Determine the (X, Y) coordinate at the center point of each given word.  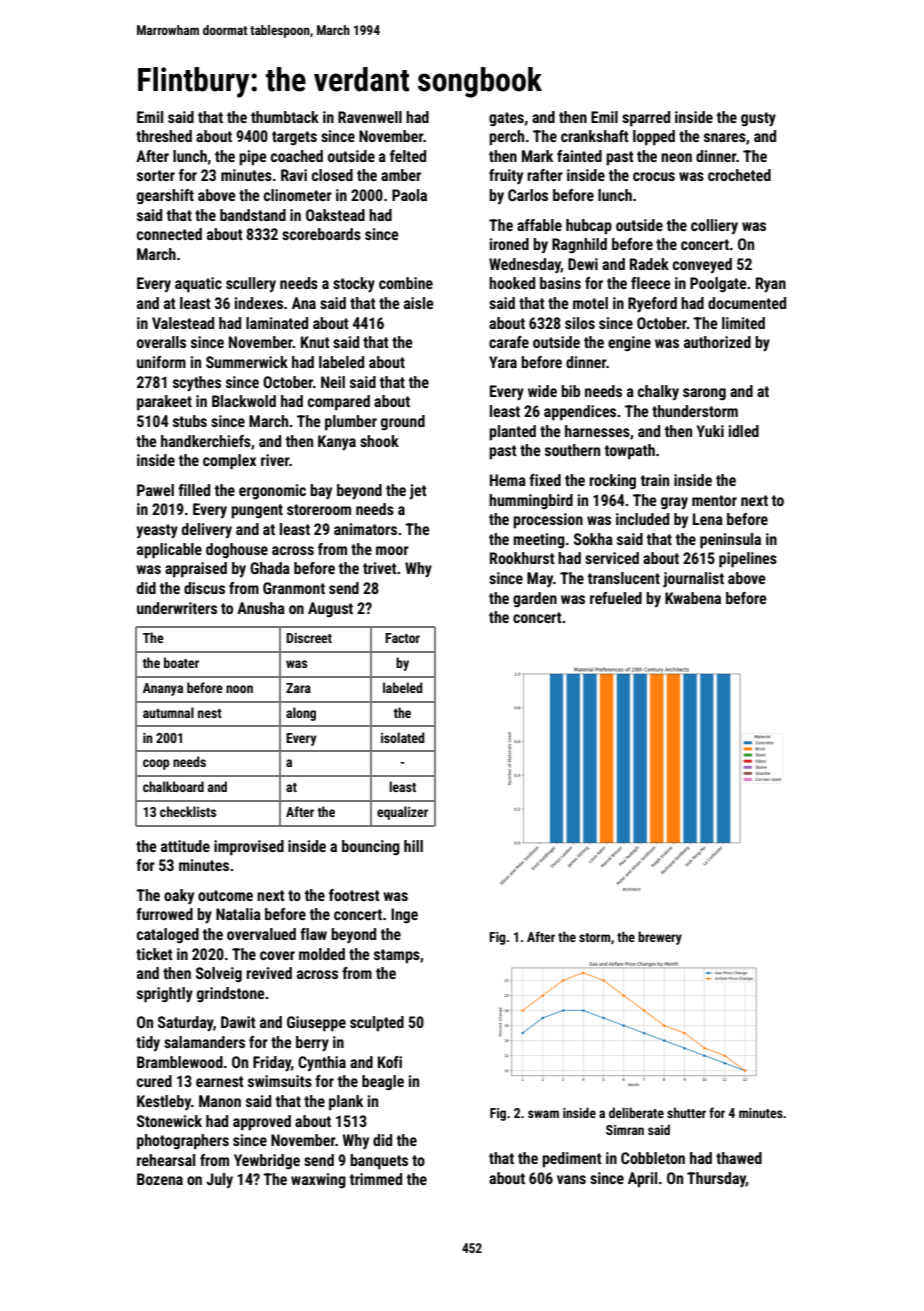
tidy (148, 1043)
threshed (164, 136)
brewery (660, 938)
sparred (646, 119)
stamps (397, 956)
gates (506, 119)
